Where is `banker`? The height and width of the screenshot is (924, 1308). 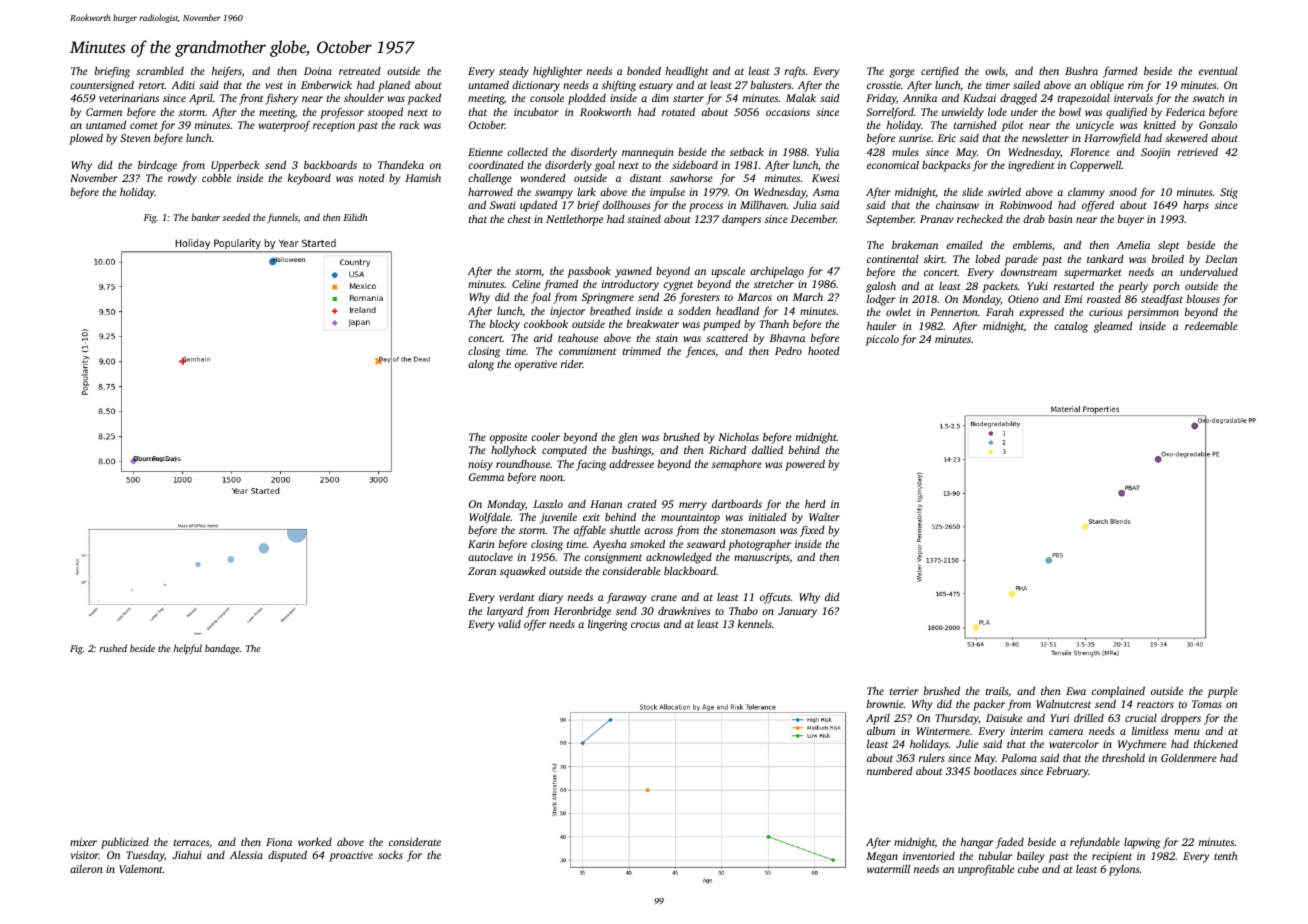 banker is located at coordinates (206, 217).
